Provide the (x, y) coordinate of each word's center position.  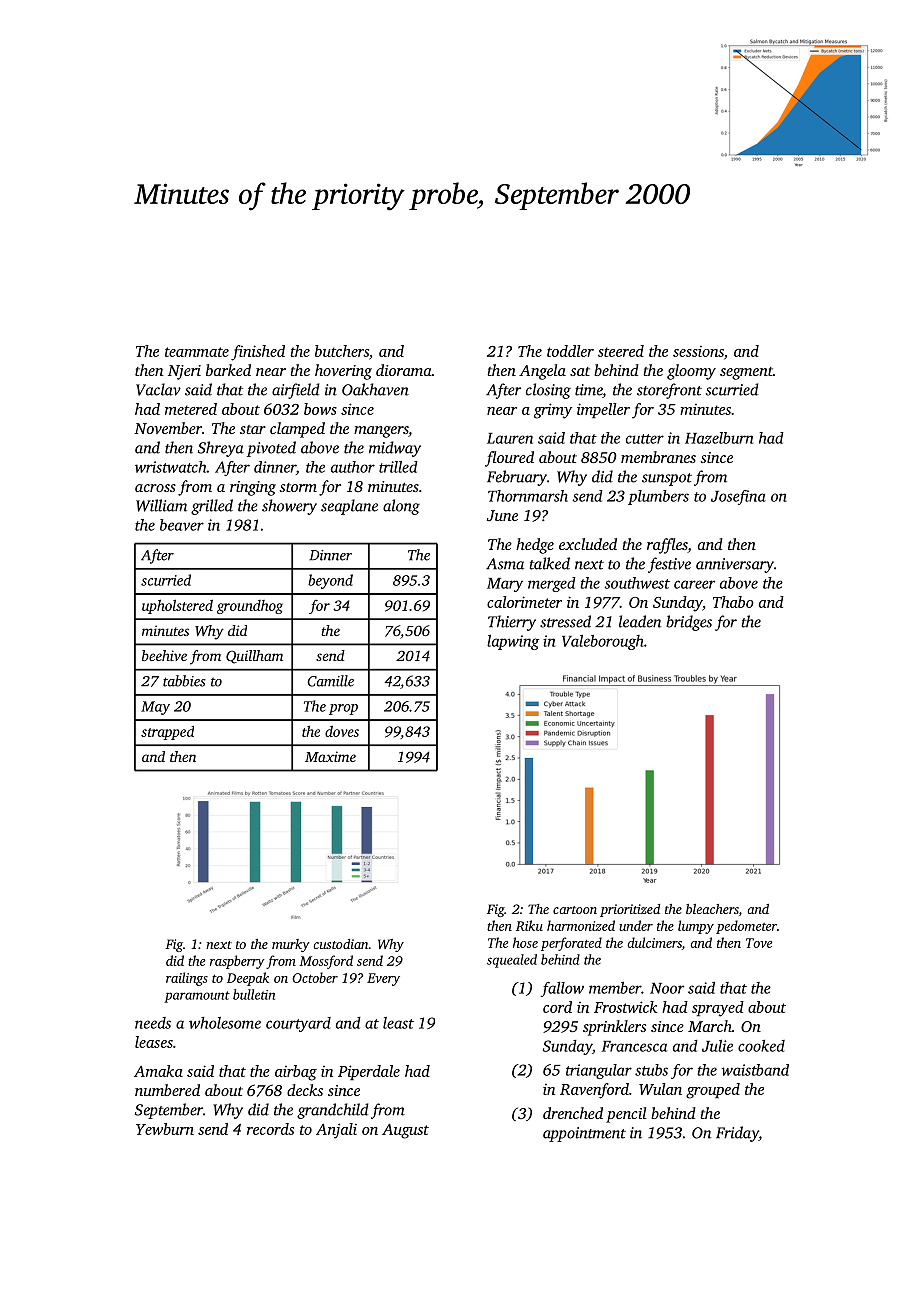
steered (621, 351)
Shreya (221, 449)
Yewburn (165, 1129)
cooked (761, 1046)
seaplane (349, 507)
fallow (562, 989)
